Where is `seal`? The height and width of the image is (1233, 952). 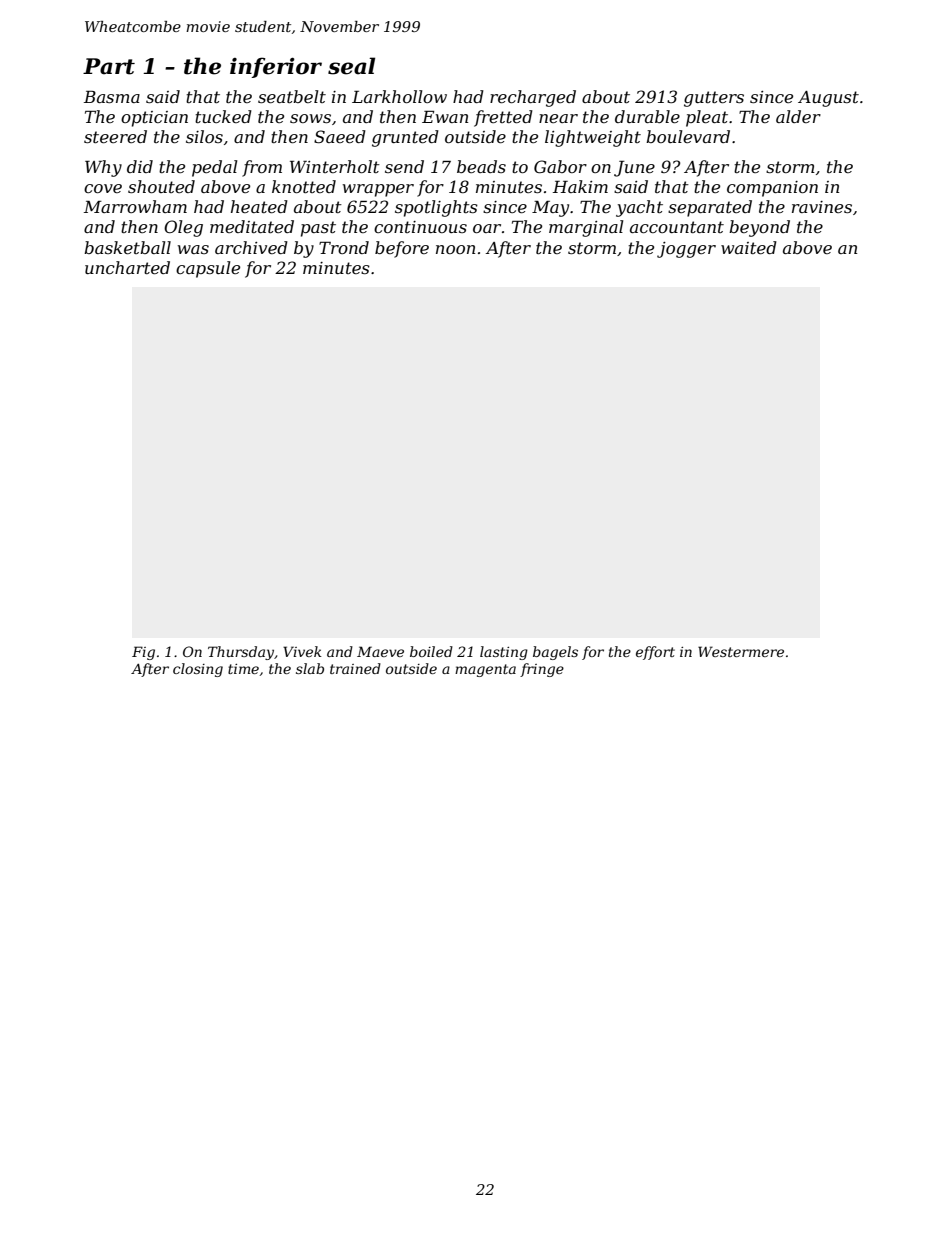 seal is located at coordinates (351, 66).
